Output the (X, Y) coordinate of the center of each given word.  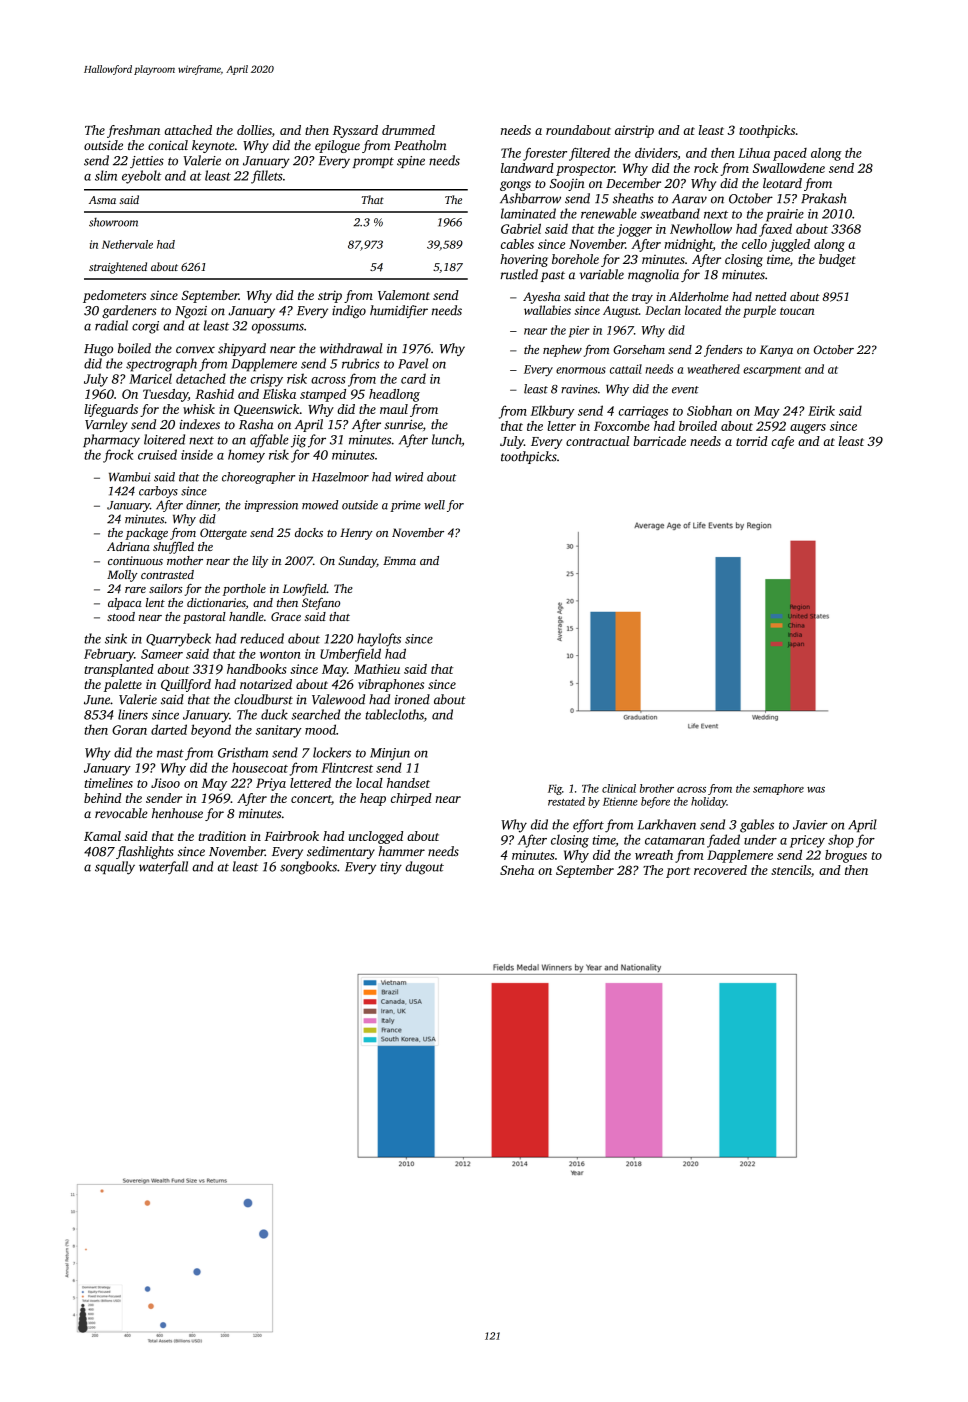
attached (188, 130)
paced (790, 154)
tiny (391, 868)
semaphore (778, 789)
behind (103, 798)
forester (545, 154)
